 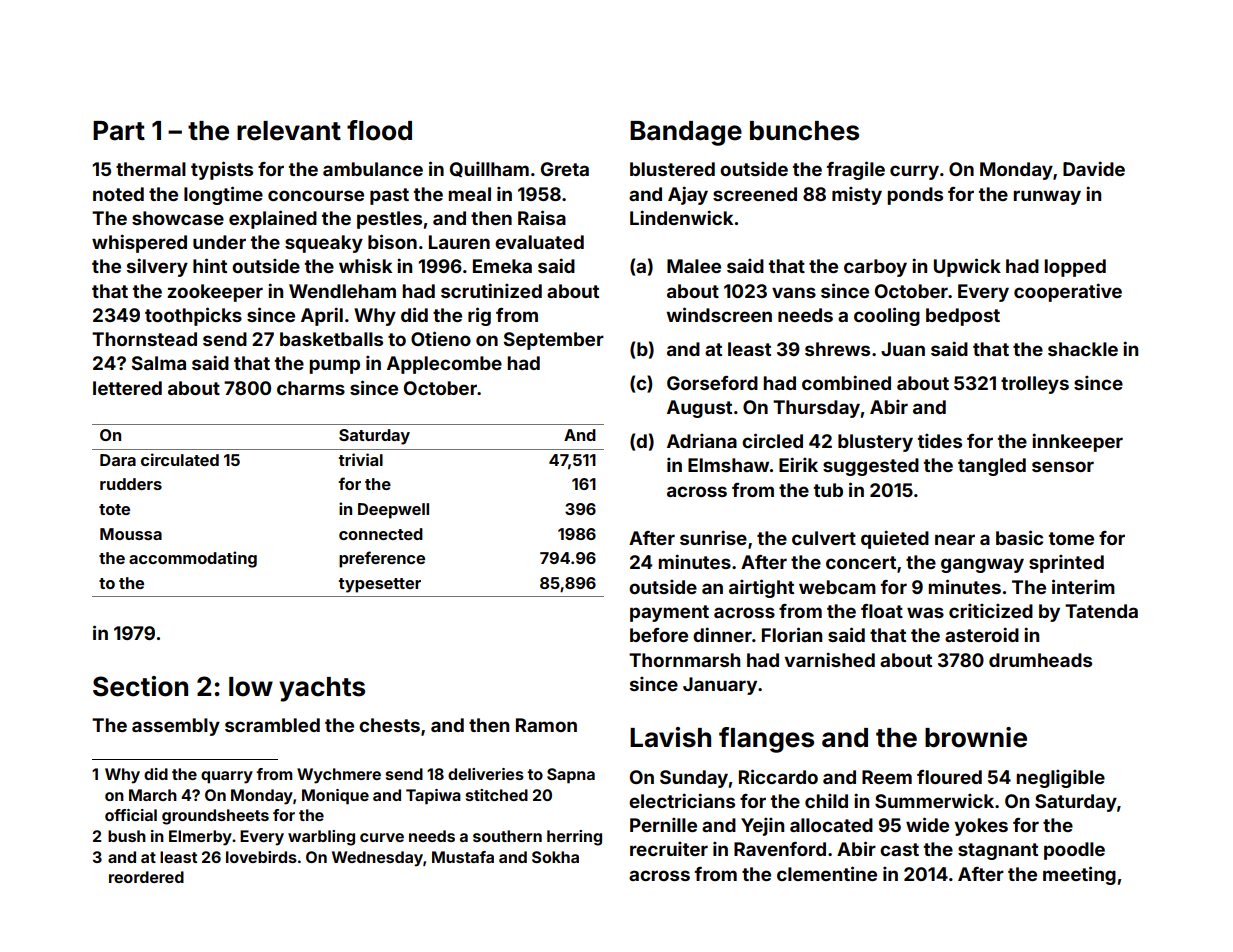 I want to click on Ramon, so click(x=546, y=725).
